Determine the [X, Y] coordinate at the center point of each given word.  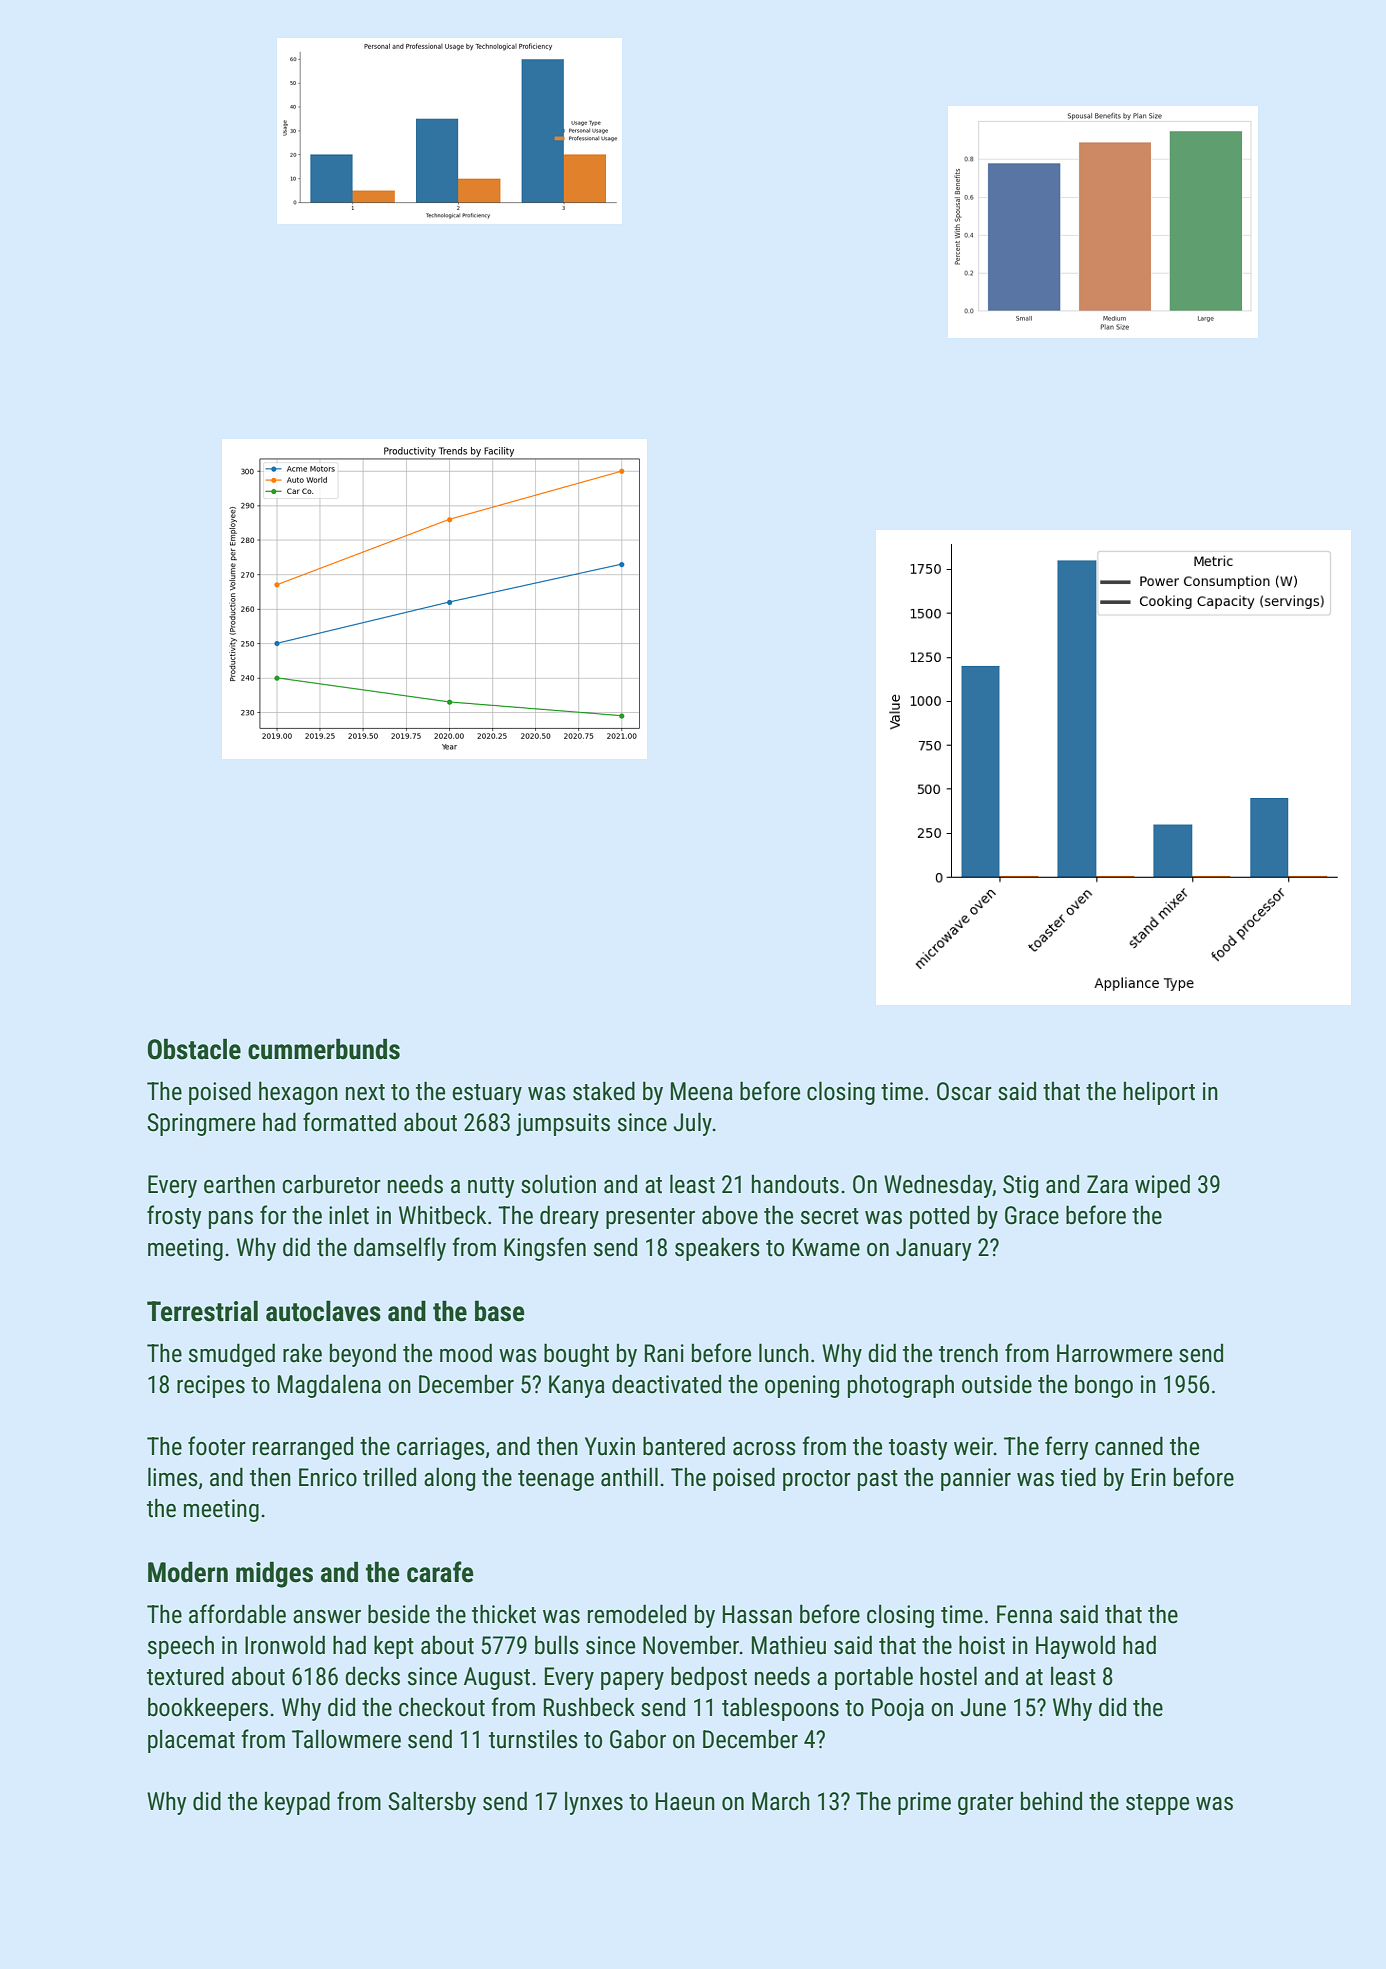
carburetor [331, 1184]
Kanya [577, 1386]
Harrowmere [1114, 1353]
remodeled [637, 1614]
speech [181, 1647]
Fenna [1024, 1614]
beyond [363, 1355]
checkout [442, 1707]
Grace [1032, 1215]
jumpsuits [563, 1124]
